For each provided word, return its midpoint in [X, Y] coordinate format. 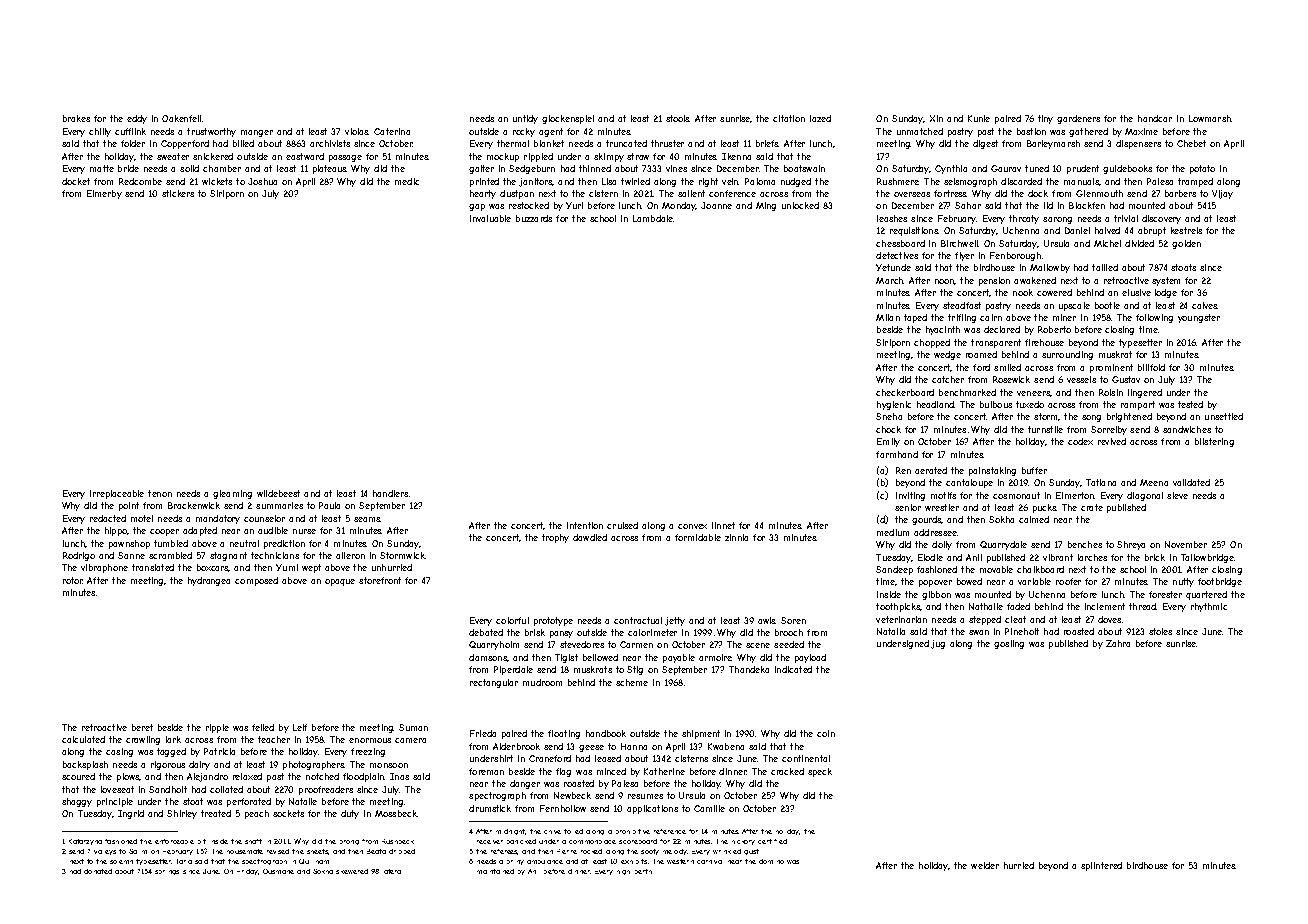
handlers [390, 493]
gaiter [481, 169]
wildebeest [278, 493]
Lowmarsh [1210, 118]
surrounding [1067, 355]
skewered [352, 871]
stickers [178, 193]
